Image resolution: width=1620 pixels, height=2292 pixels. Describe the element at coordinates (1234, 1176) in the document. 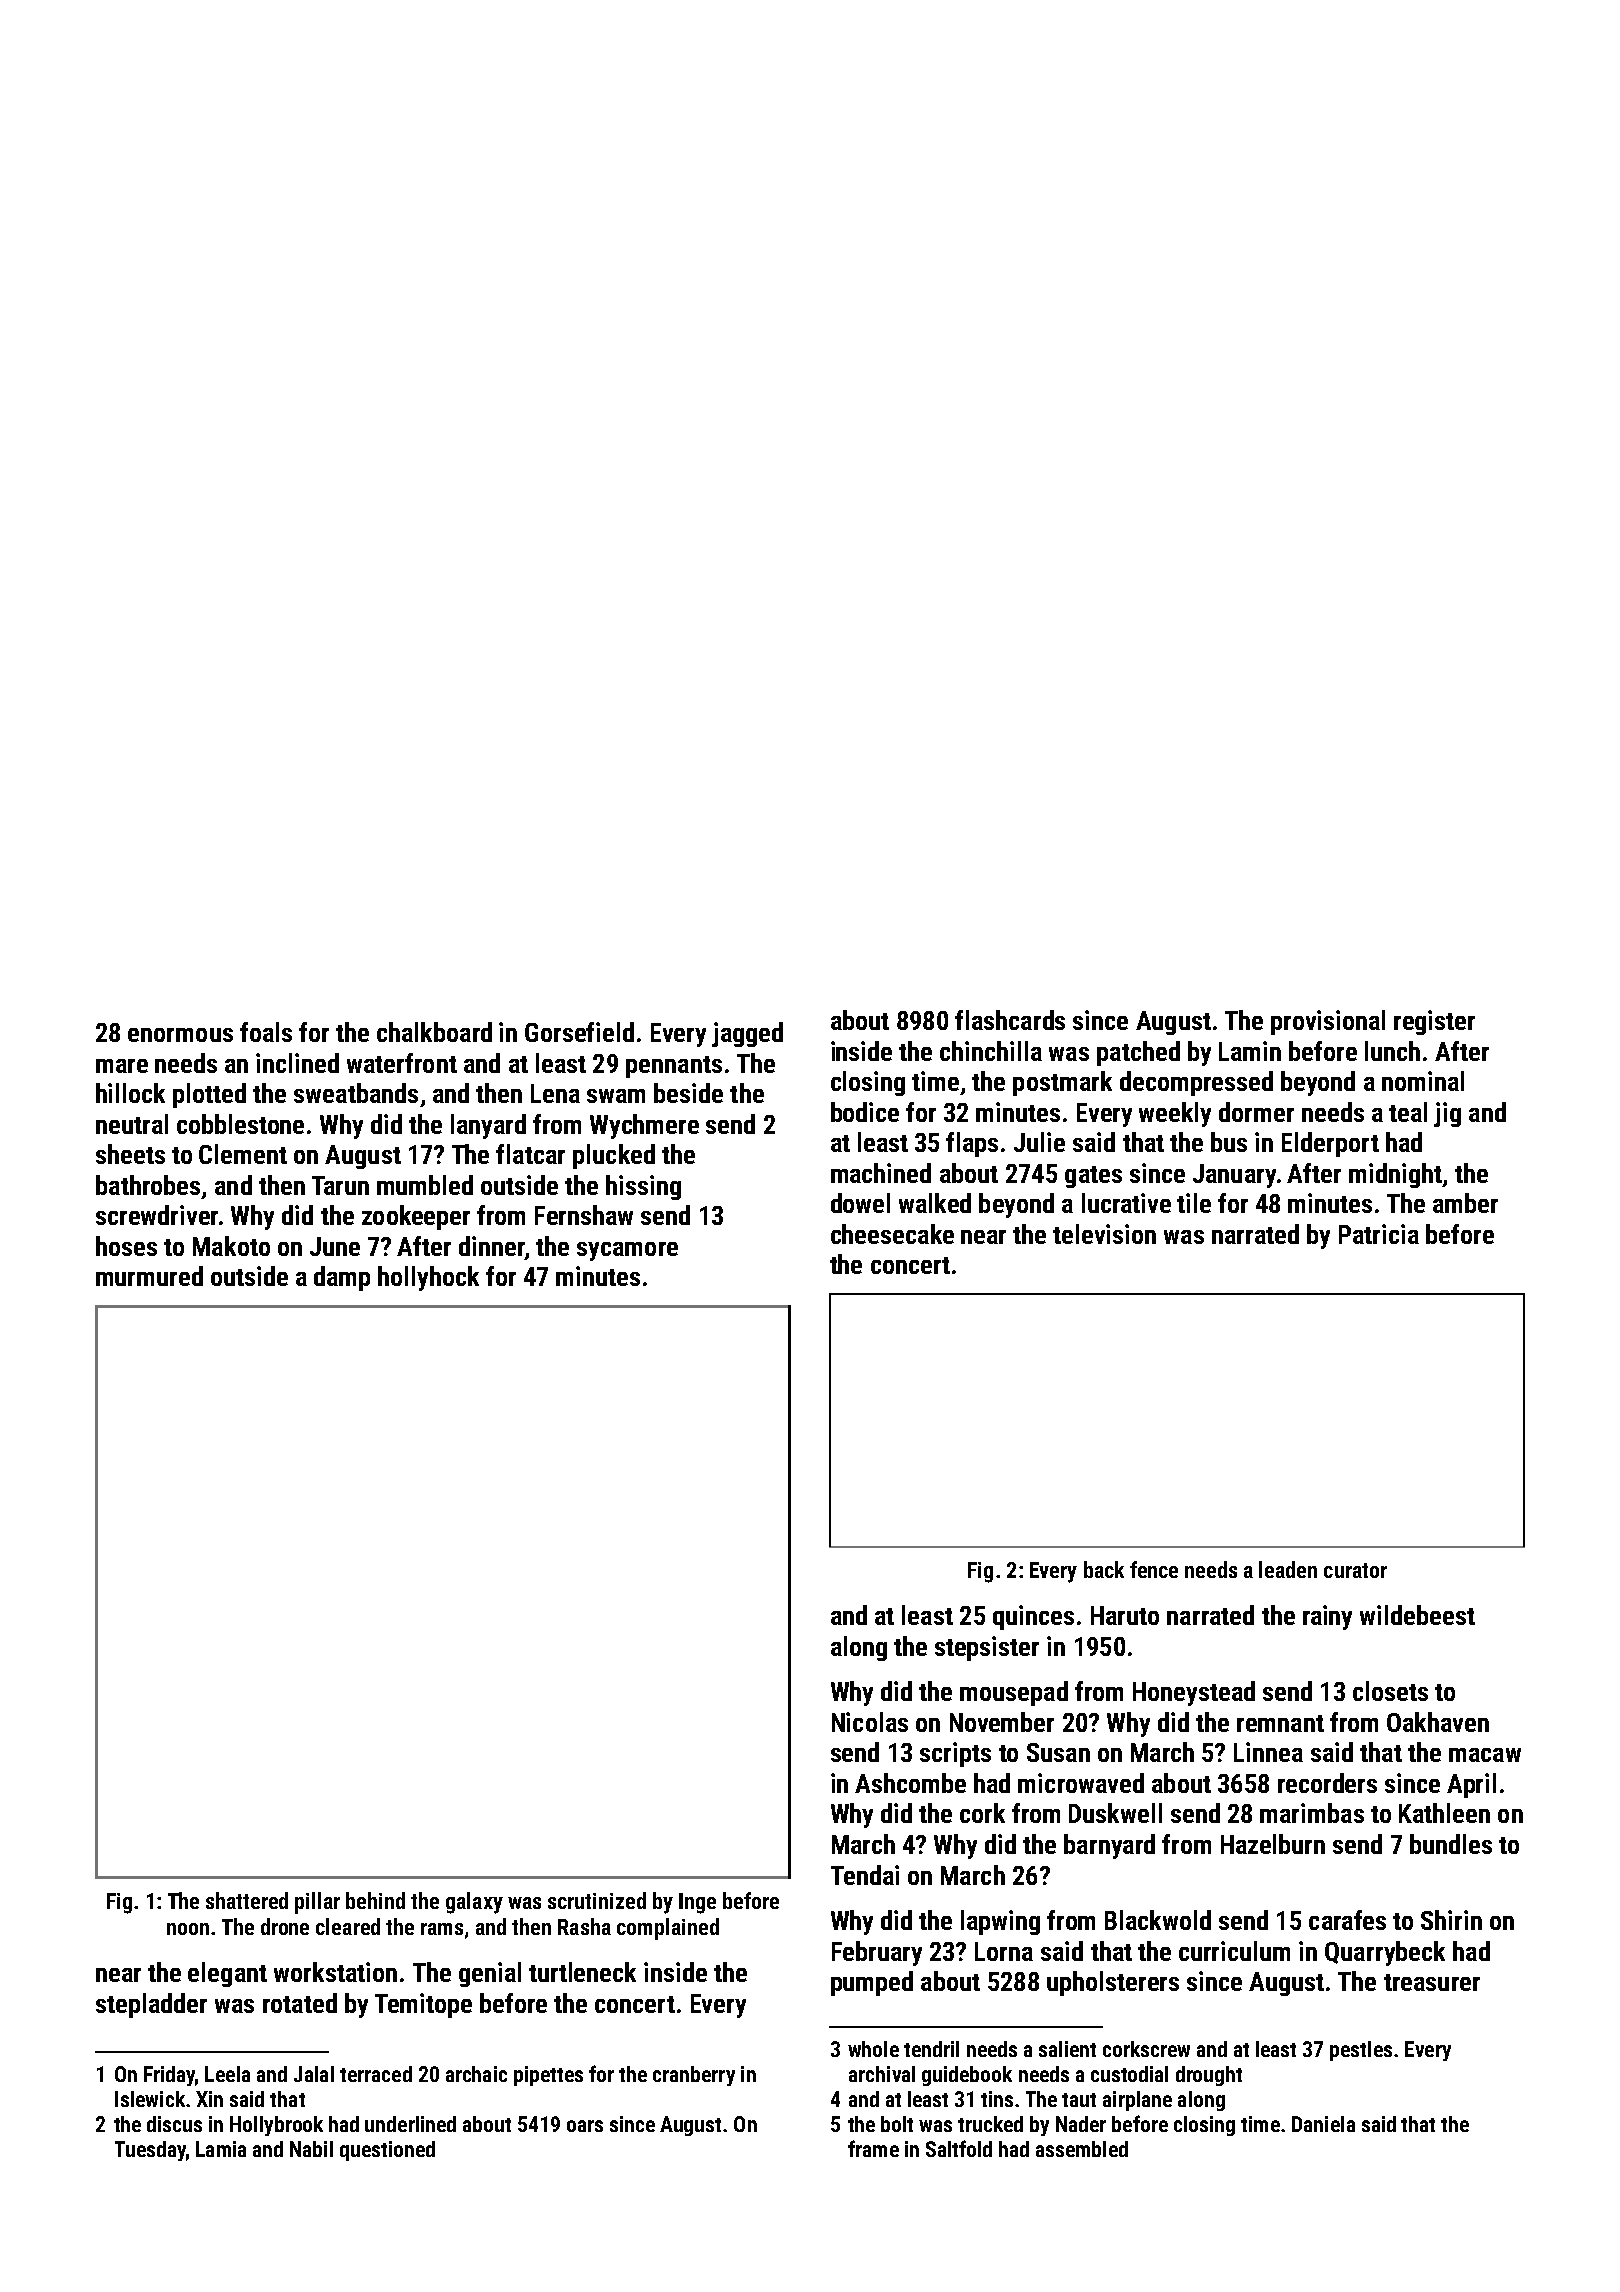

I see `January` at that location.
